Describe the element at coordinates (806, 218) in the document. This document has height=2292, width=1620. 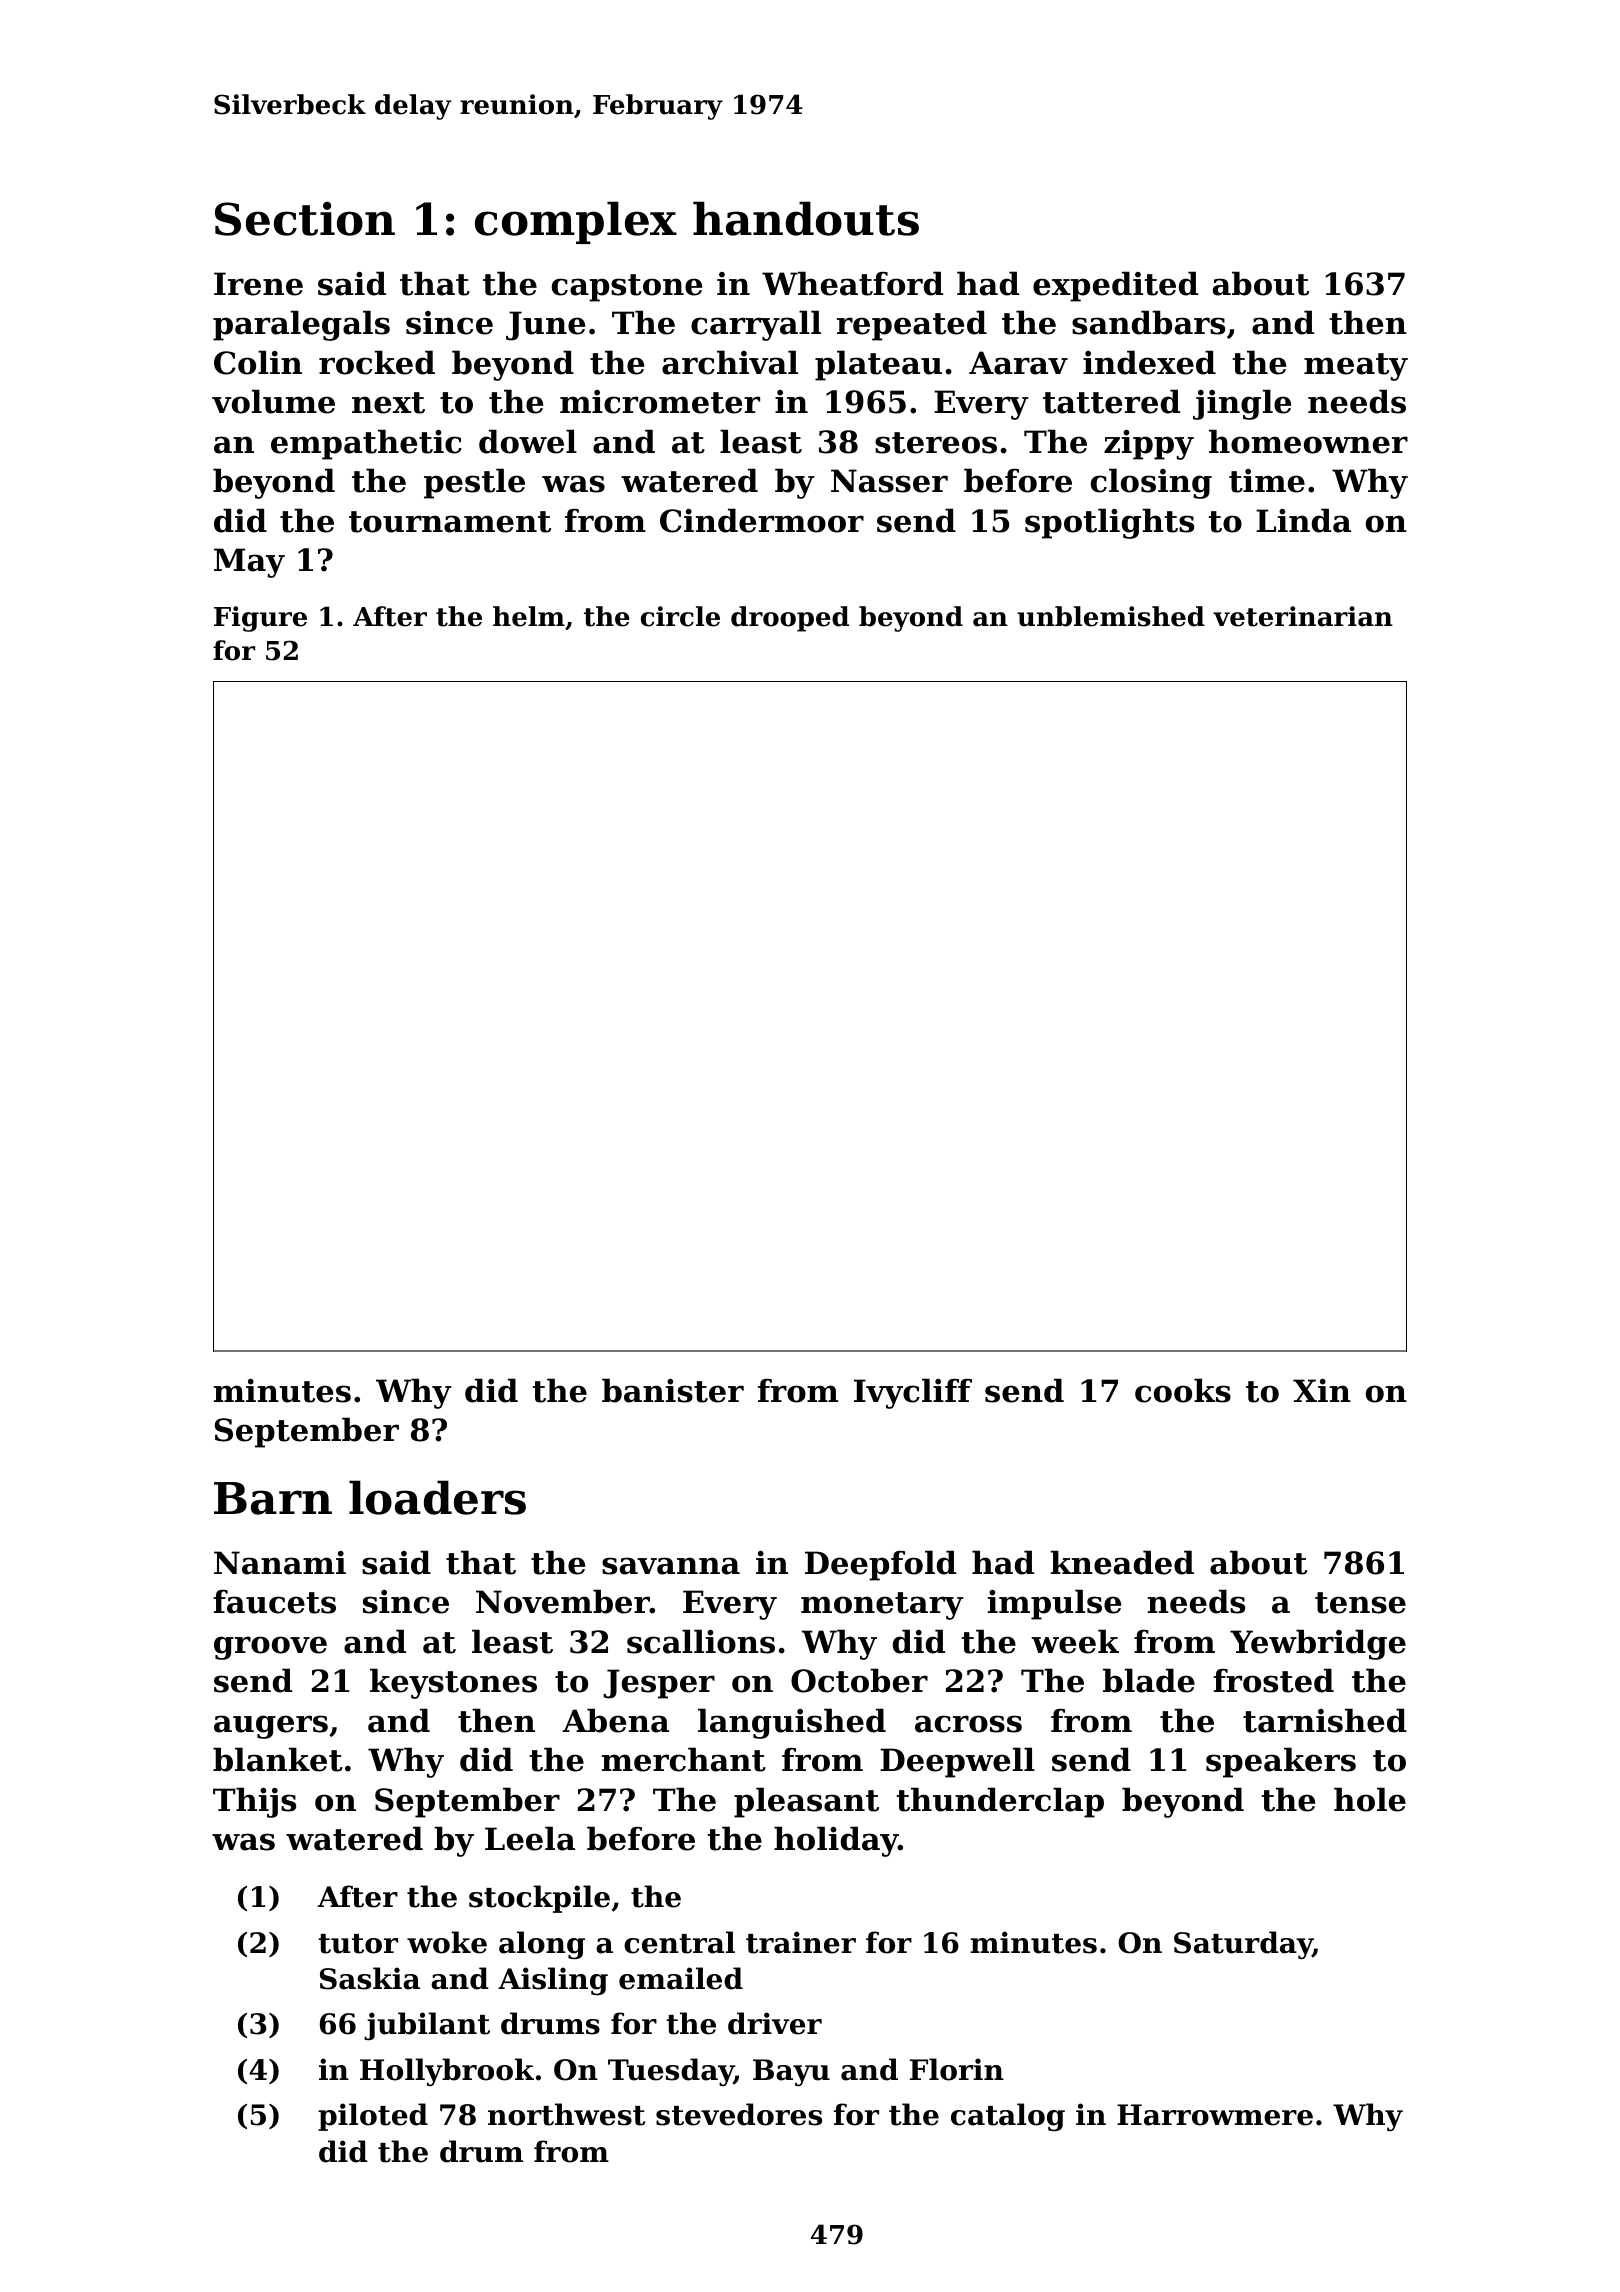
I see `handouts` at that location.
